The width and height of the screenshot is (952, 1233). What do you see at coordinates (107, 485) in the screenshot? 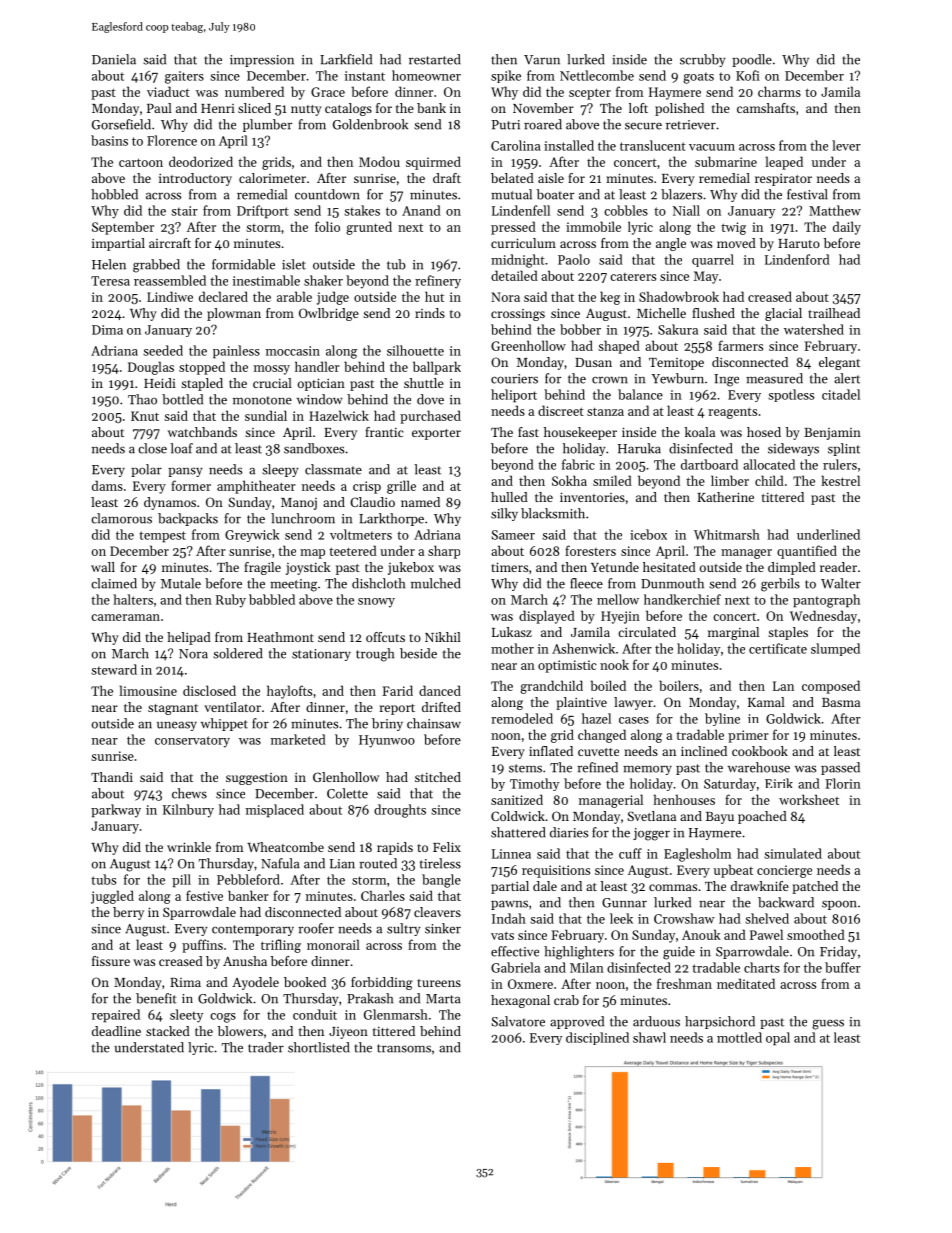
I see `dams` at bounding box center [107, 485].
